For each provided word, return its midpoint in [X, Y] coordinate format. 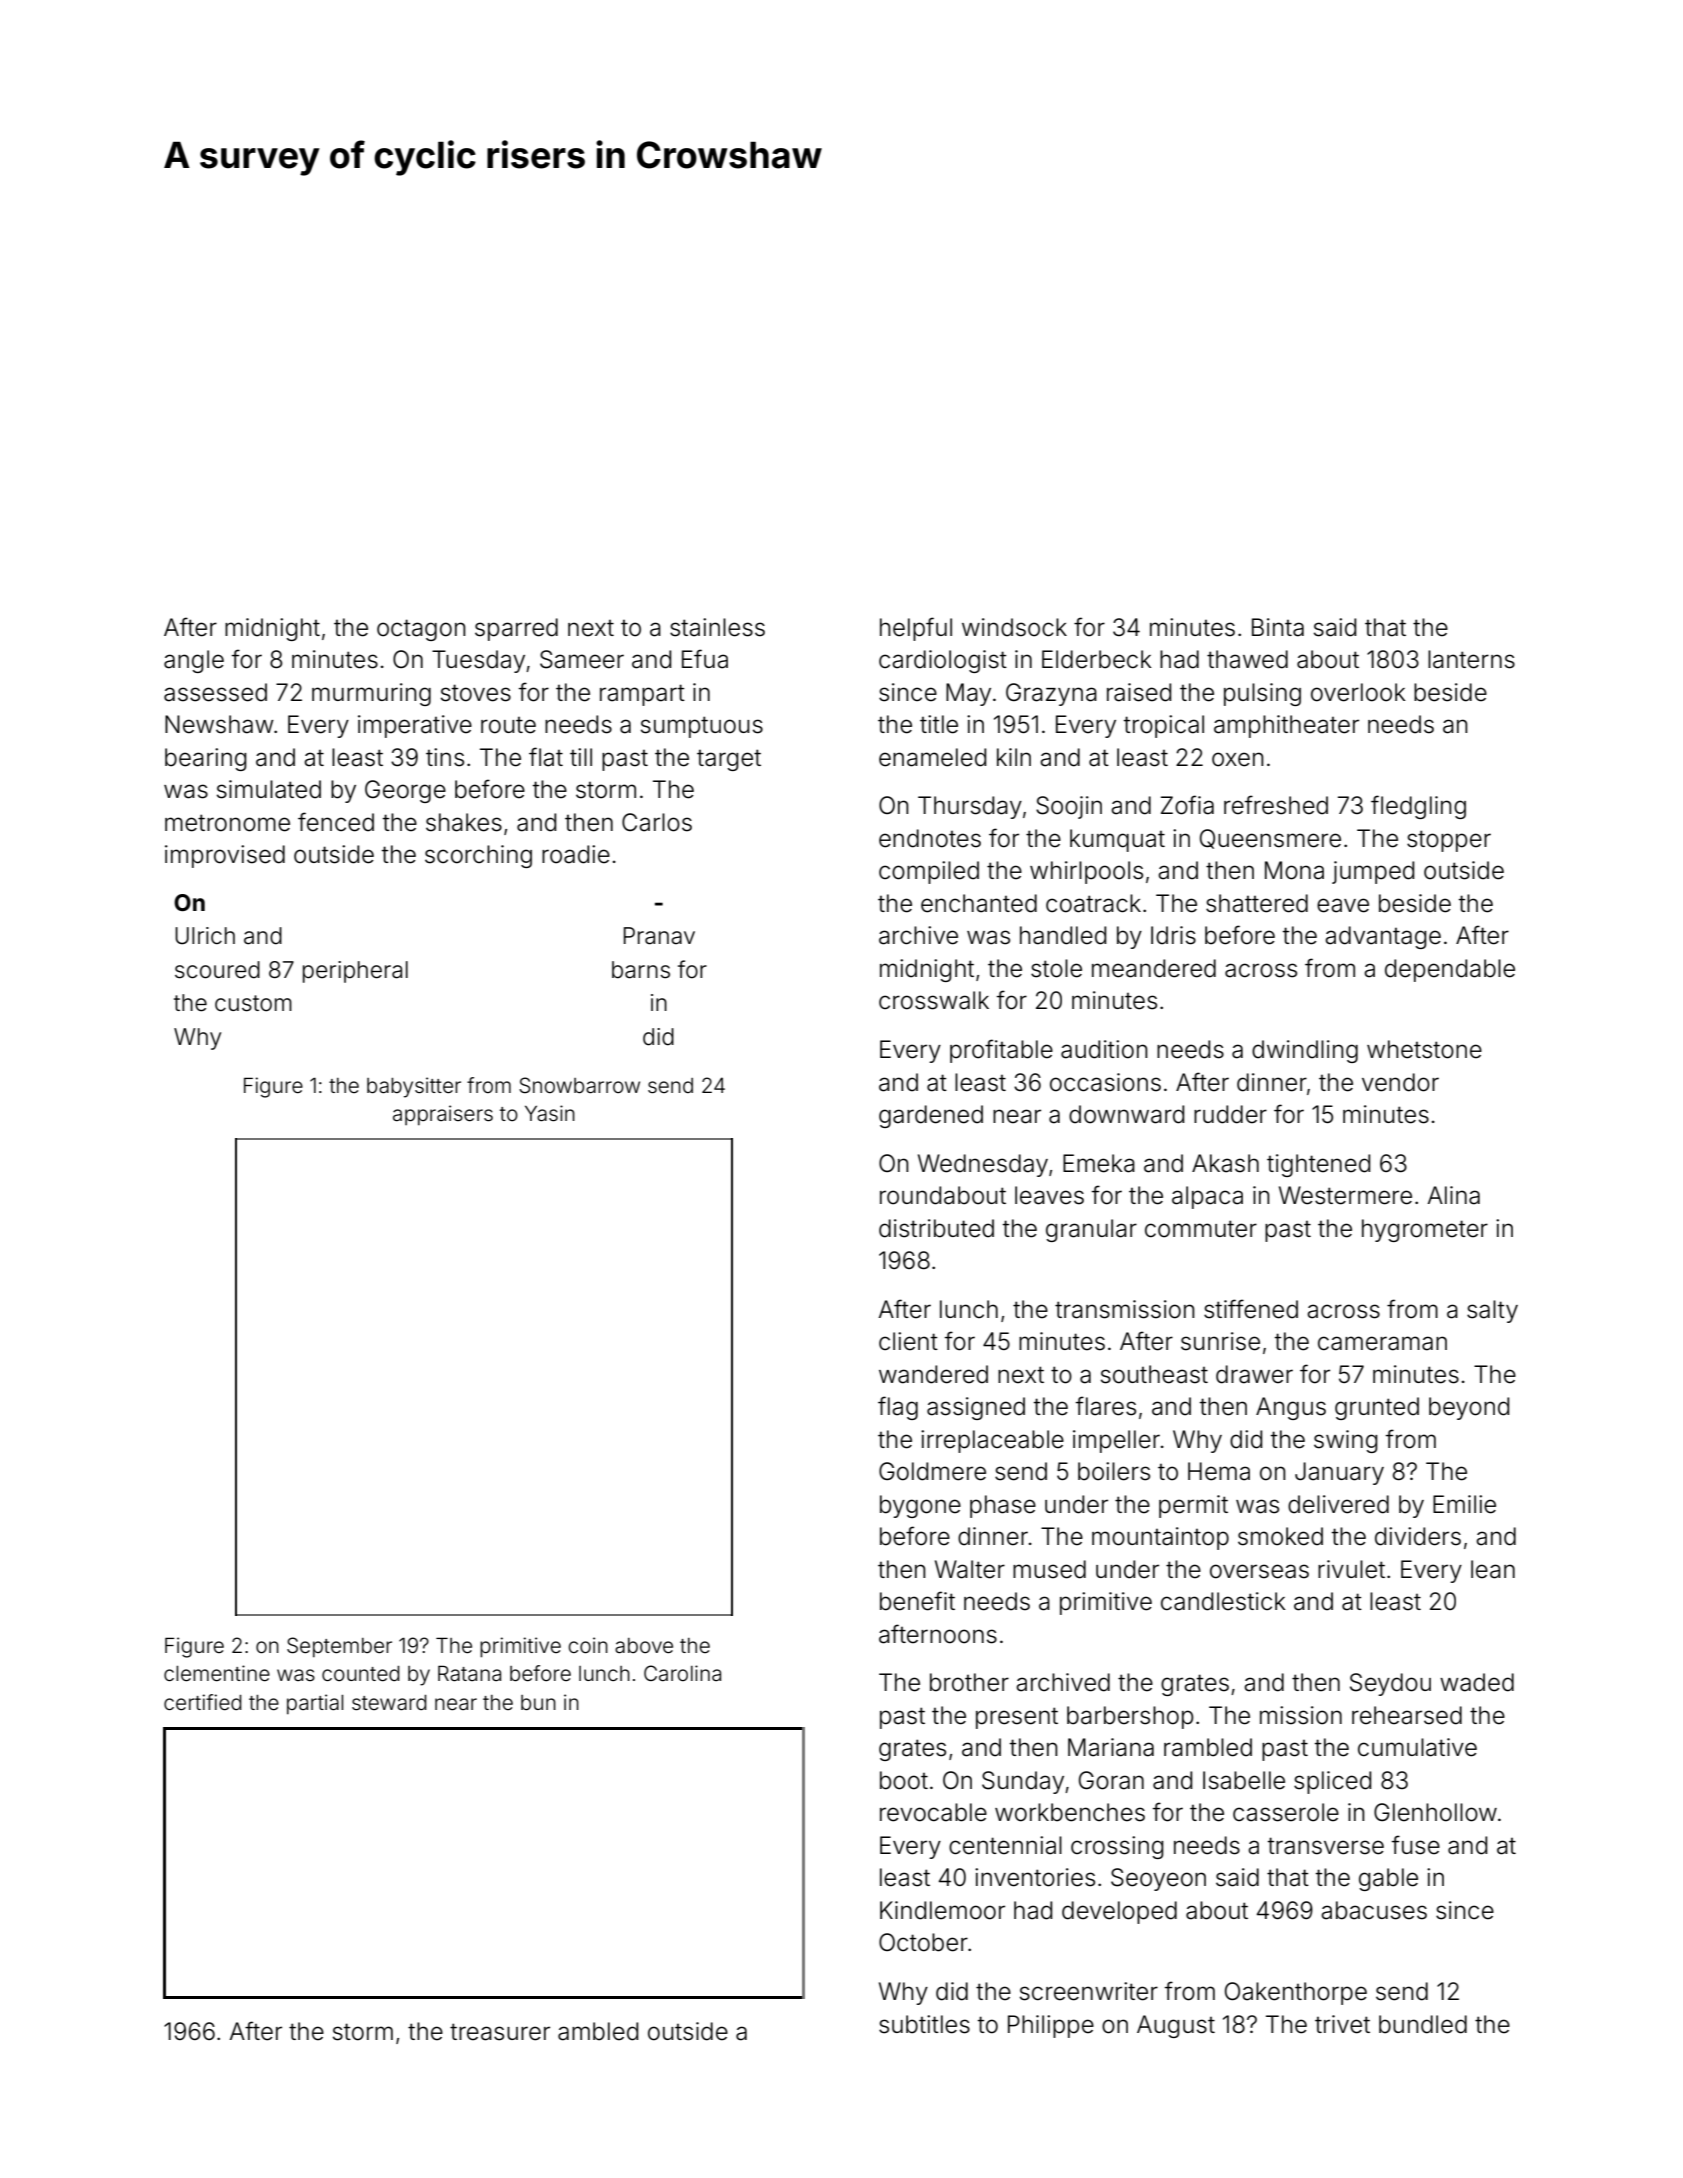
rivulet [1351, 1569]
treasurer [500, 2032]
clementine [217, 1673]
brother [969, 1682]
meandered [1154, 968]
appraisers [443, 1115]
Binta [1278, 627]
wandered [933, 1374]
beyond [1469, 1408]
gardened [931, 1116]
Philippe [1051, 2026]
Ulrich [205, 936]
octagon [421, 630]
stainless [717, 627]
